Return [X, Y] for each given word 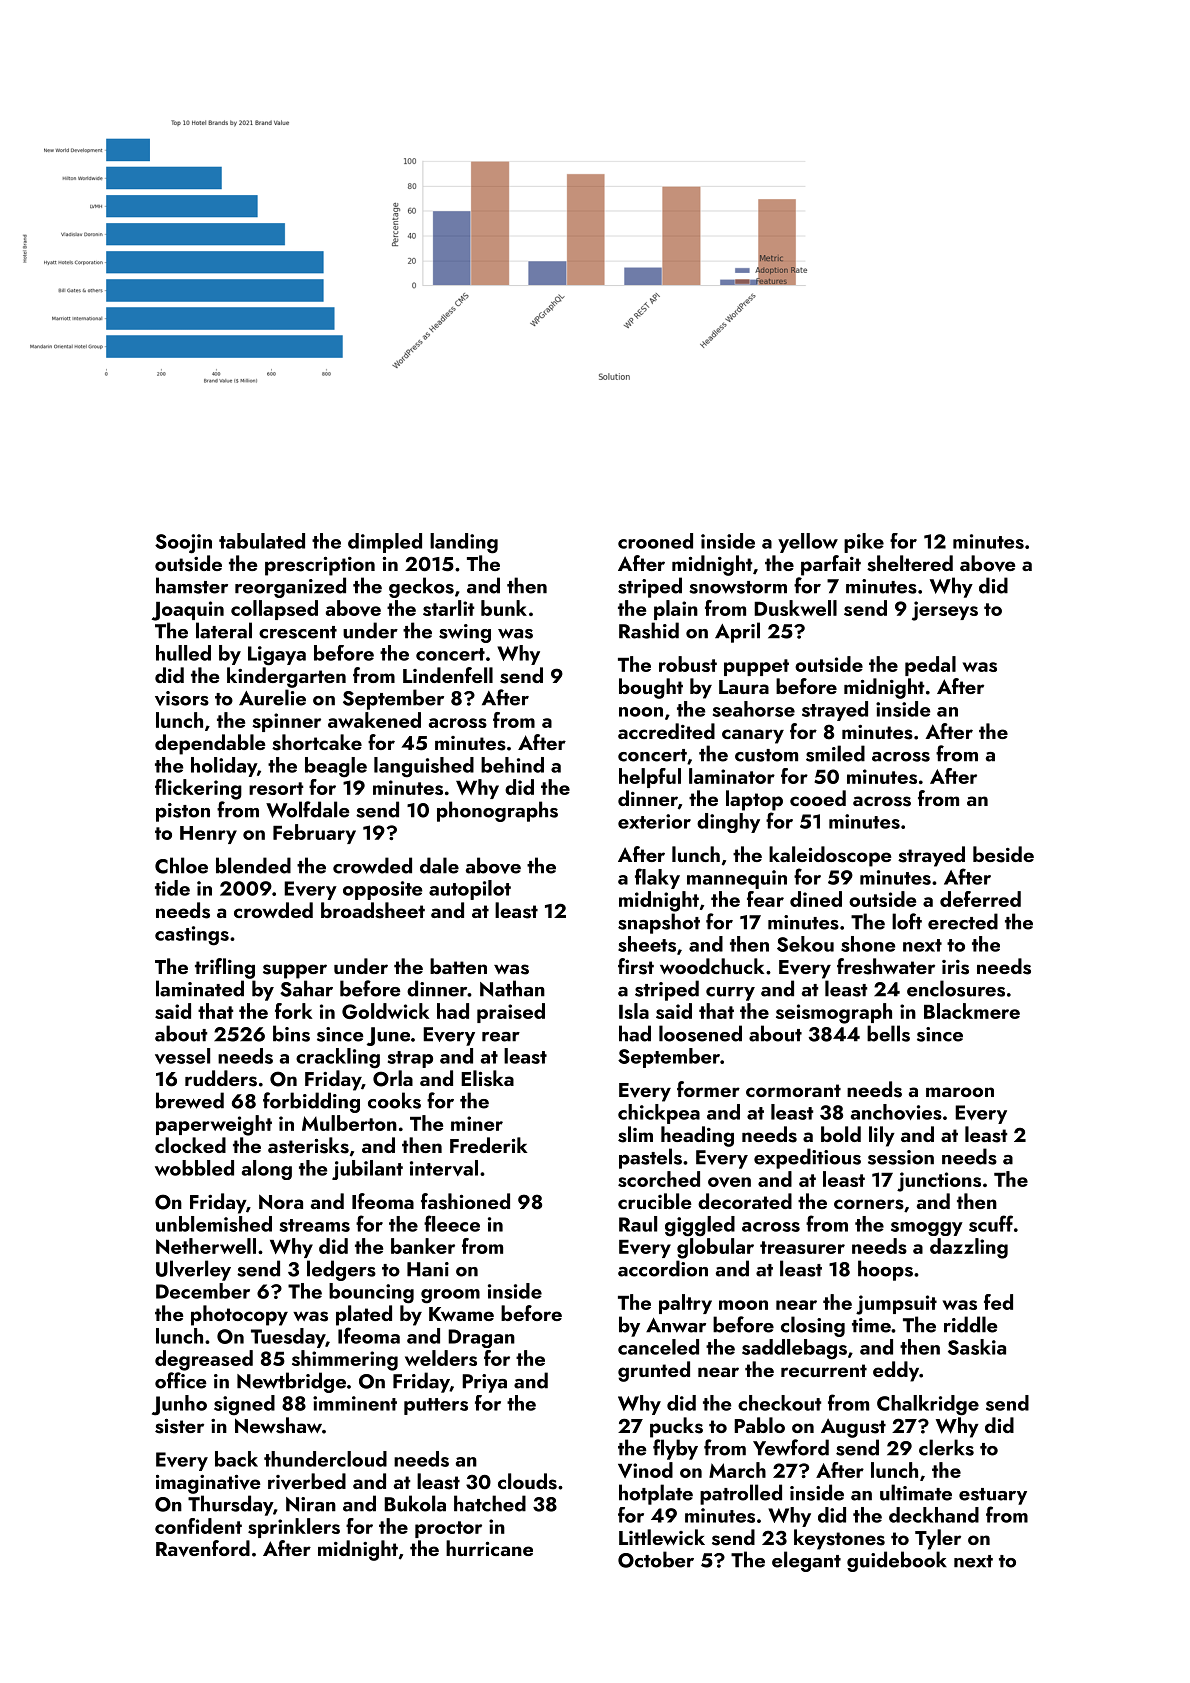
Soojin [183, 544]
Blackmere [972, 1011]
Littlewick [662, 1537]
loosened [700, 1033]
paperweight [214, 1125]
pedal [930, 666]
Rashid [649, 630]
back [236, 1459]
